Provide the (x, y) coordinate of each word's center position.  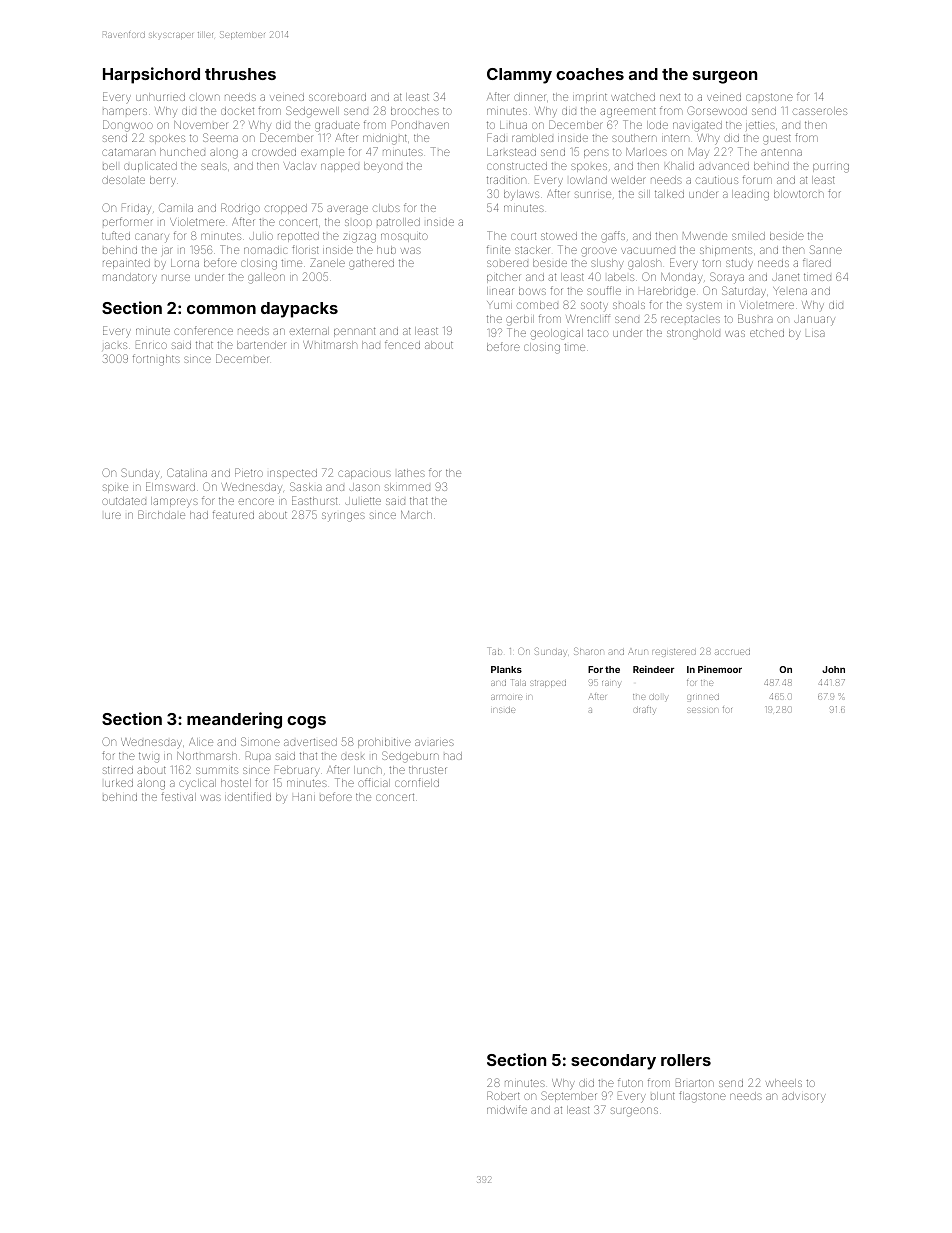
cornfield (417, 782)
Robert (503, 1095)
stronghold (693, 334)
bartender (261, 345)
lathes (411, 473)
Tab (495, 651)
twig (149, 757)
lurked (119, 783)
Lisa (815, 333)
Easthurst (314, 500)
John (833, 669)
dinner (529, 97)
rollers (686, 1060)
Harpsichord (151, 75)
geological (557, 334)
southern (634, 138)
